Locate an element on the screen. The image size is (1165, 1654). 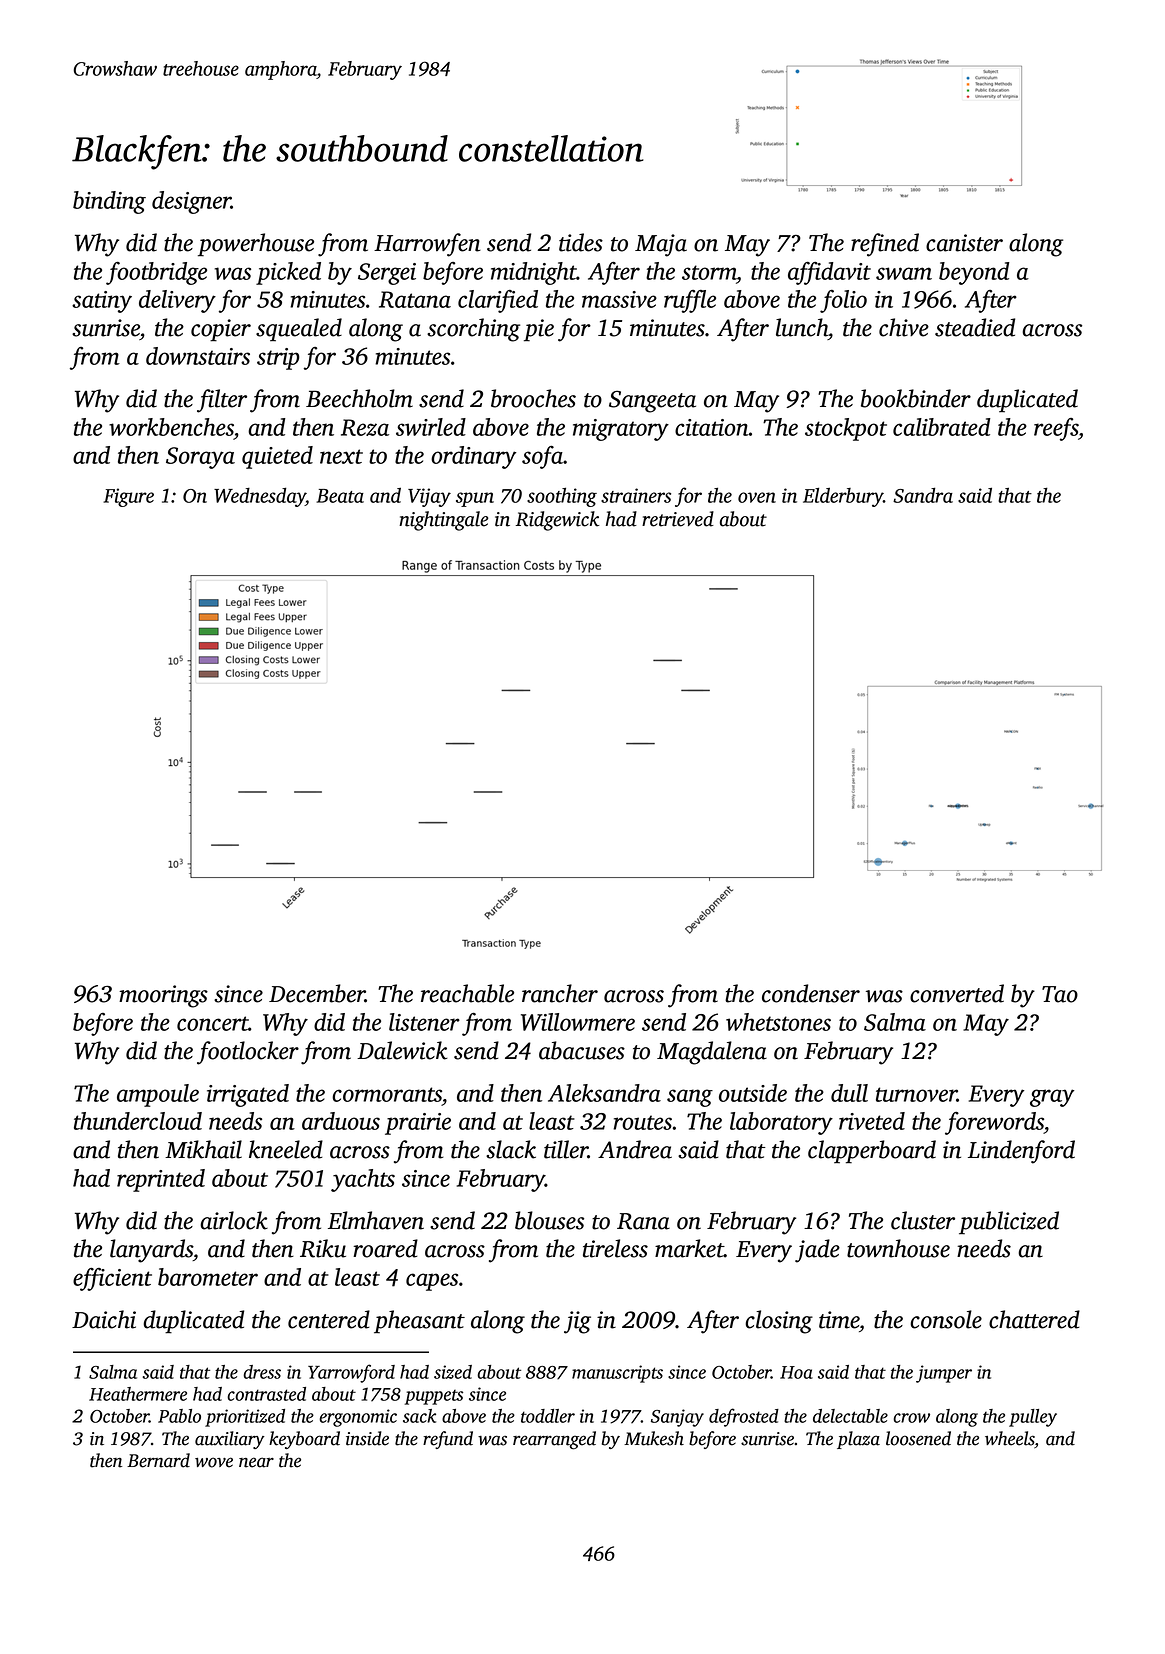
wove is located at coordinates (214, 1462).
